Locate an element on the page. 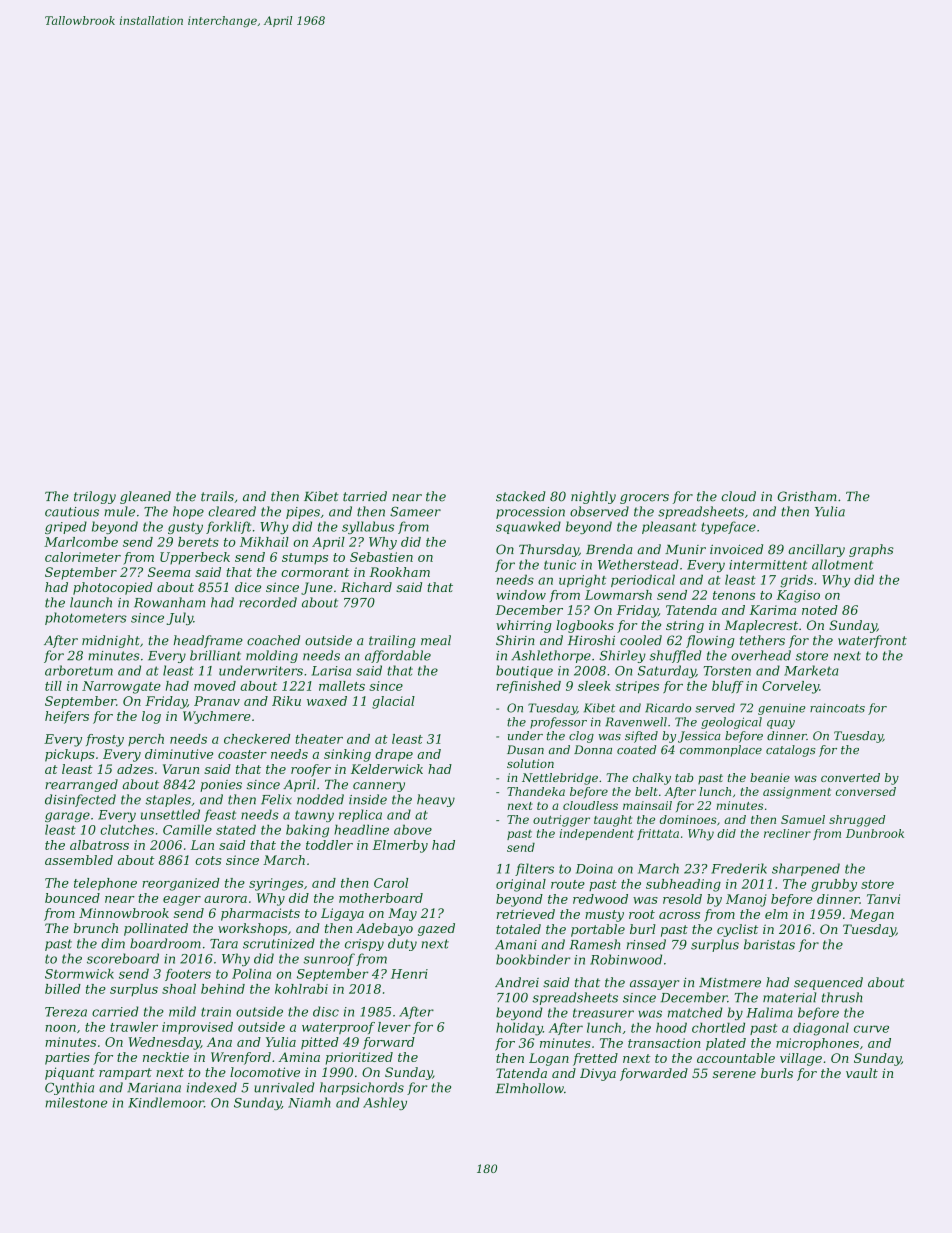  noon is located at coordinates (60, 1028).
